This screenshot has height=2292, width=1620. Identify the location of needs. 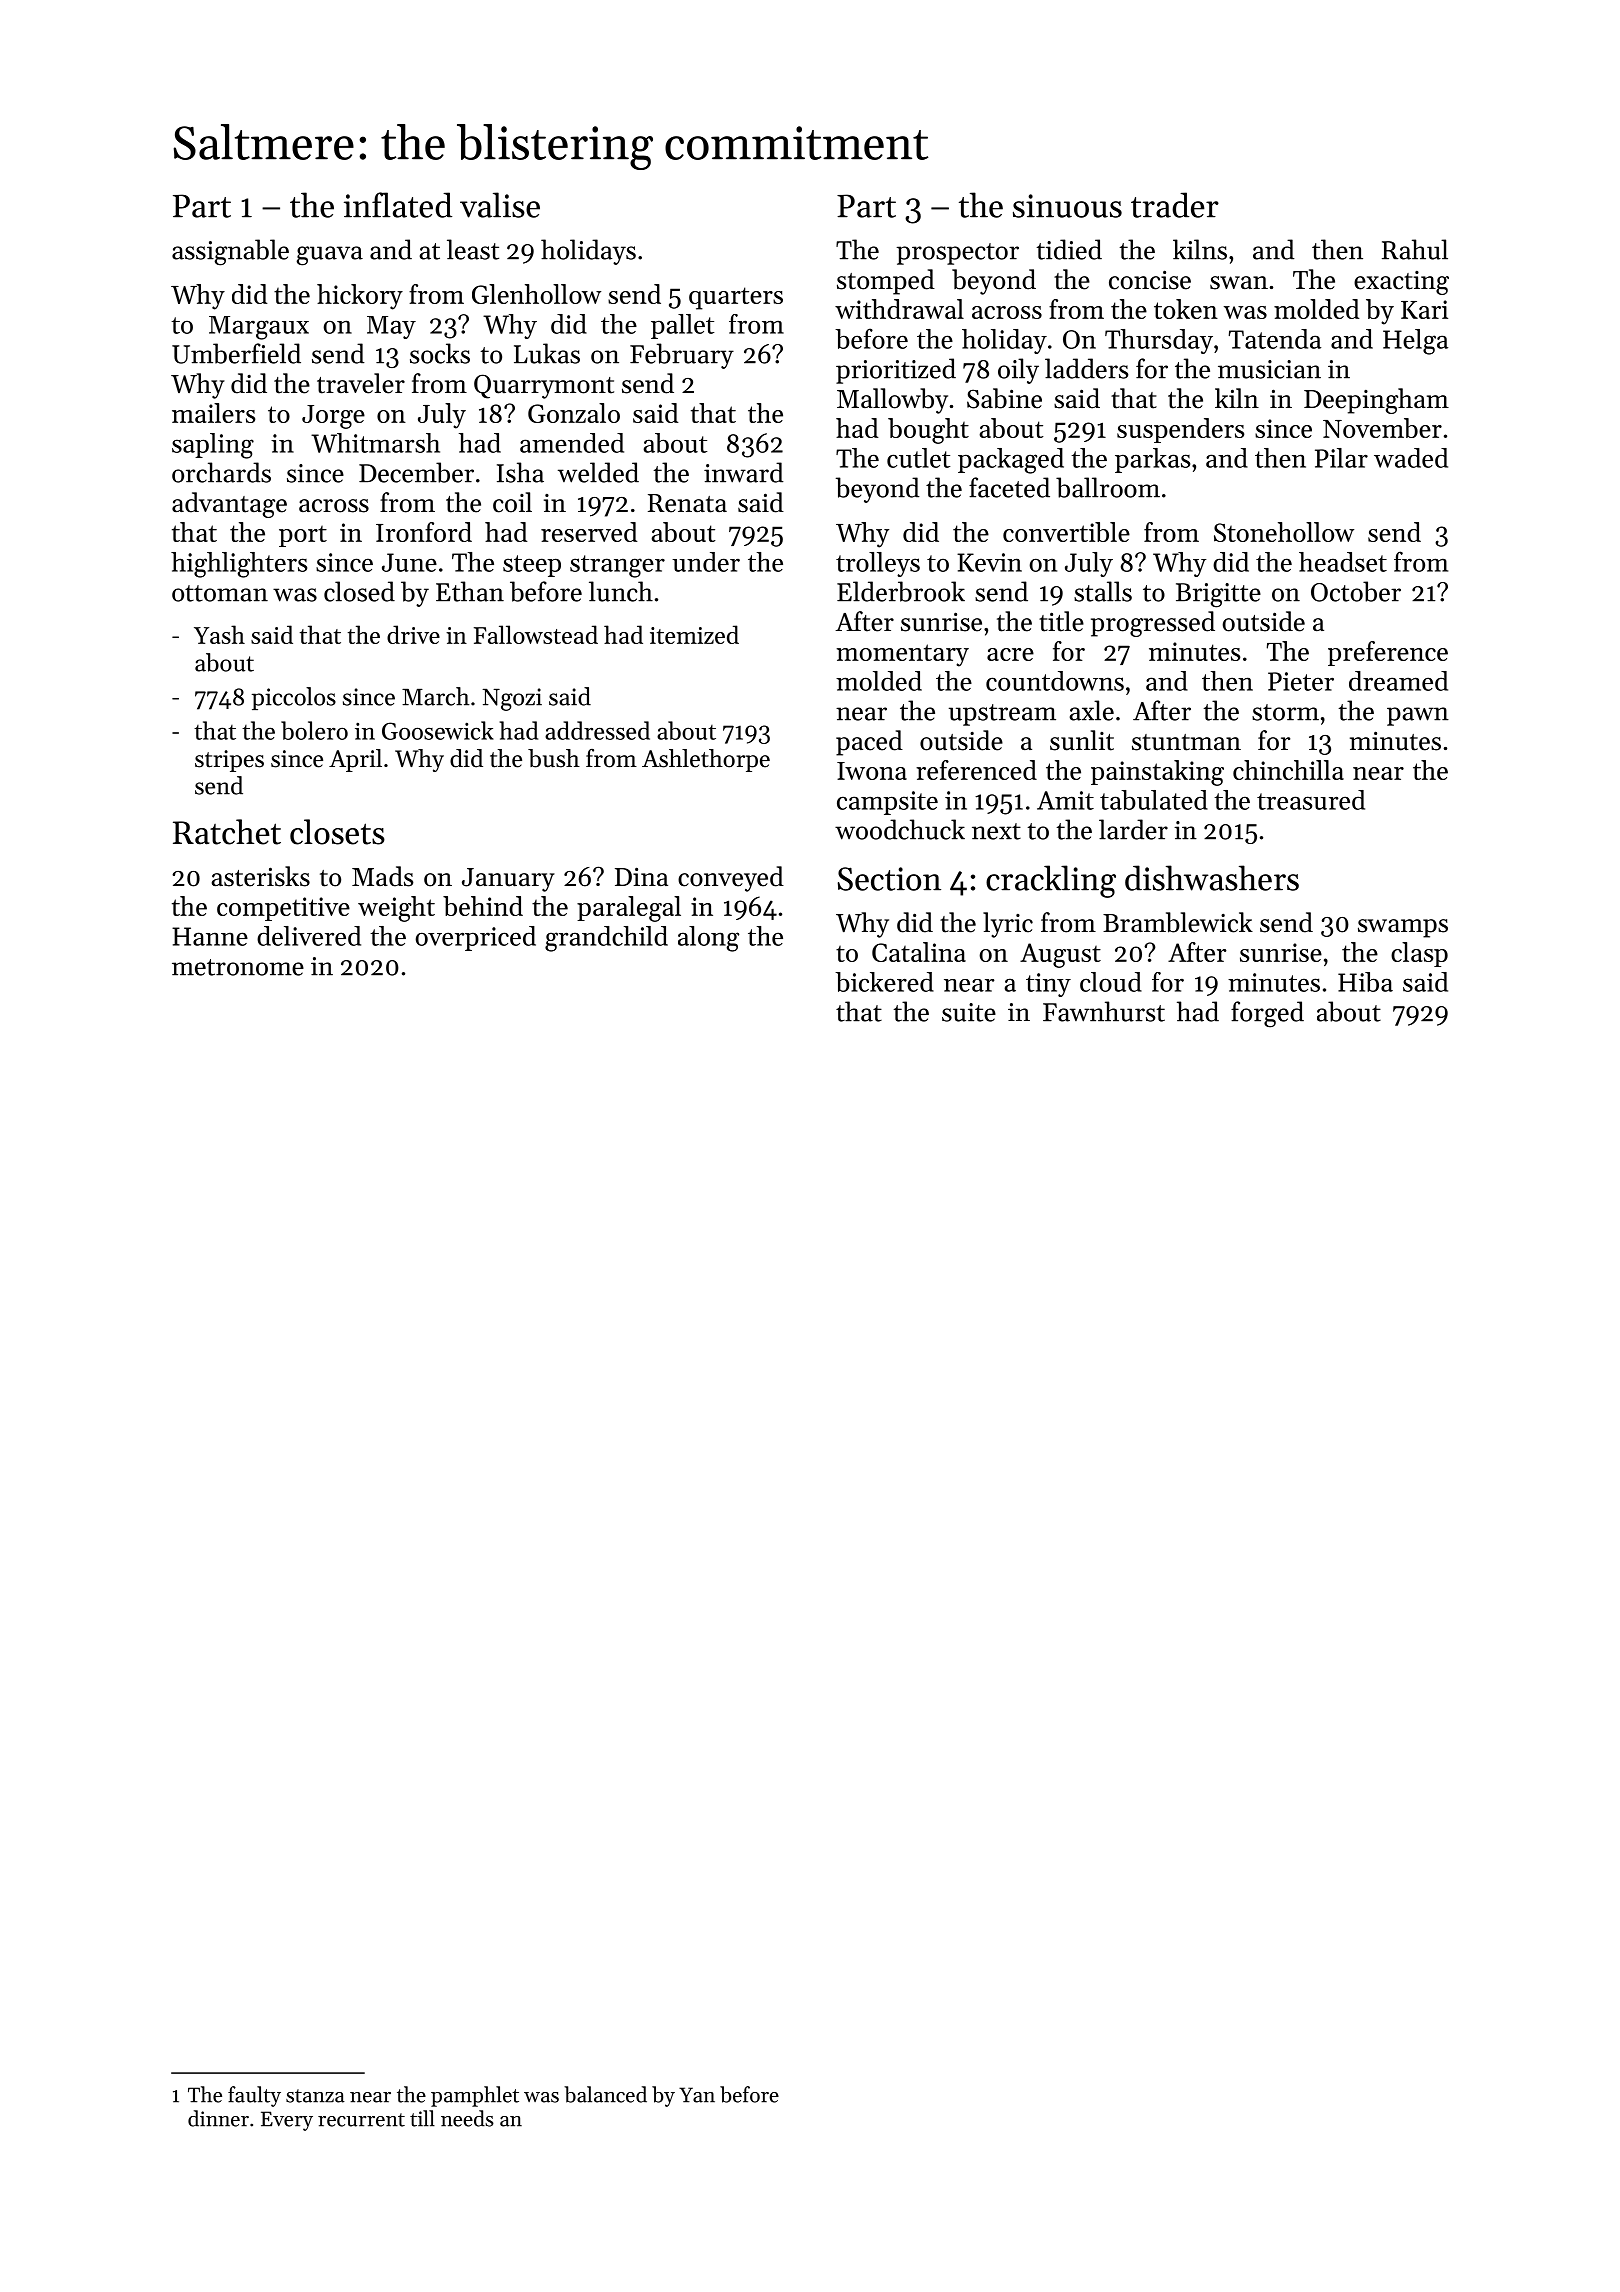
(467, 2118).
